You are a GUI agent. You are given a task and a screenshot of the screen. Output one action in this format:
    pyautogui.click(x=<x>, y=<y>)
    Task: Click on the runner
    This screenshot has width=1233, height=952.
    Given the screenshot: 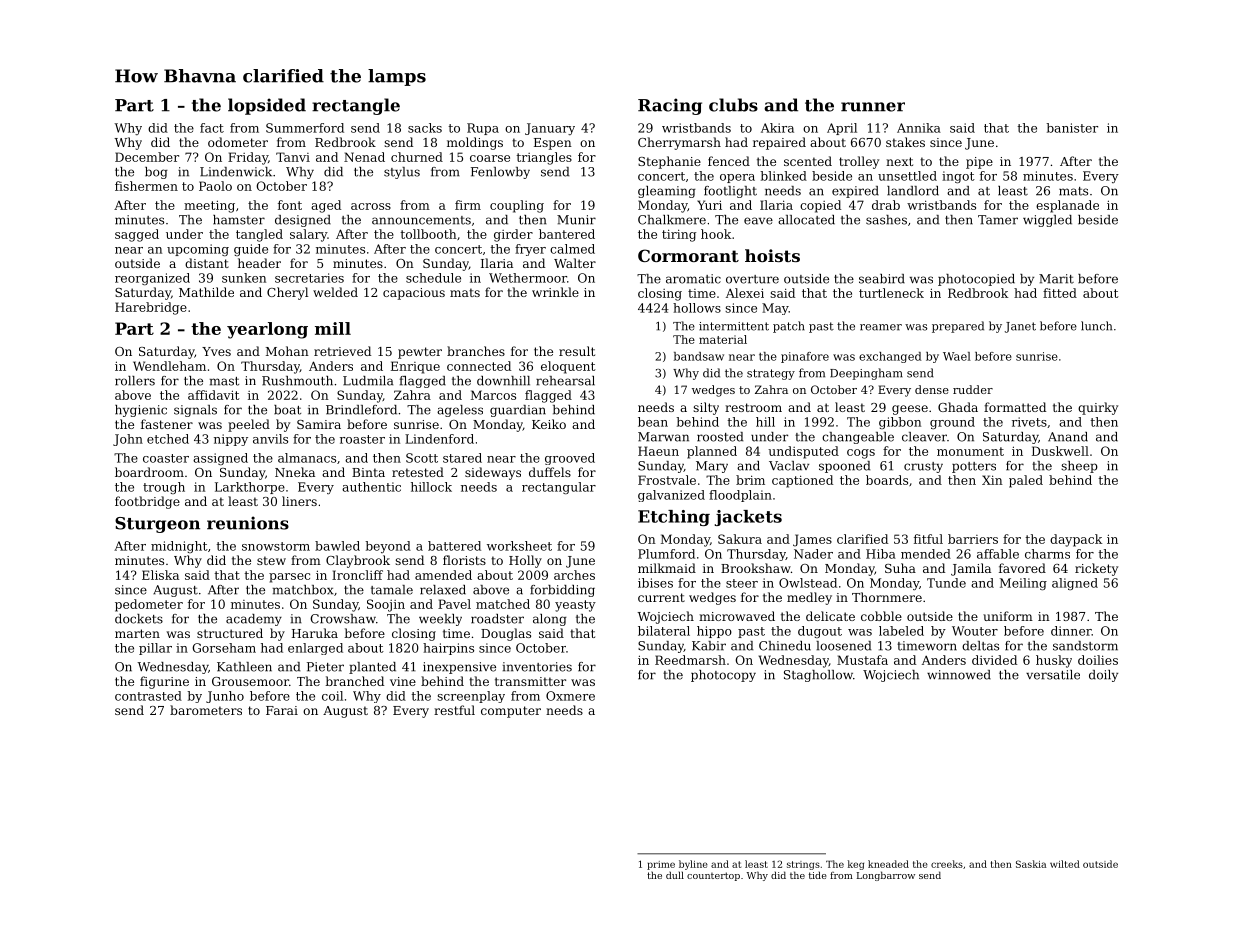 What is the action you would take?
    pyautogui.click(x=873, y=107)
